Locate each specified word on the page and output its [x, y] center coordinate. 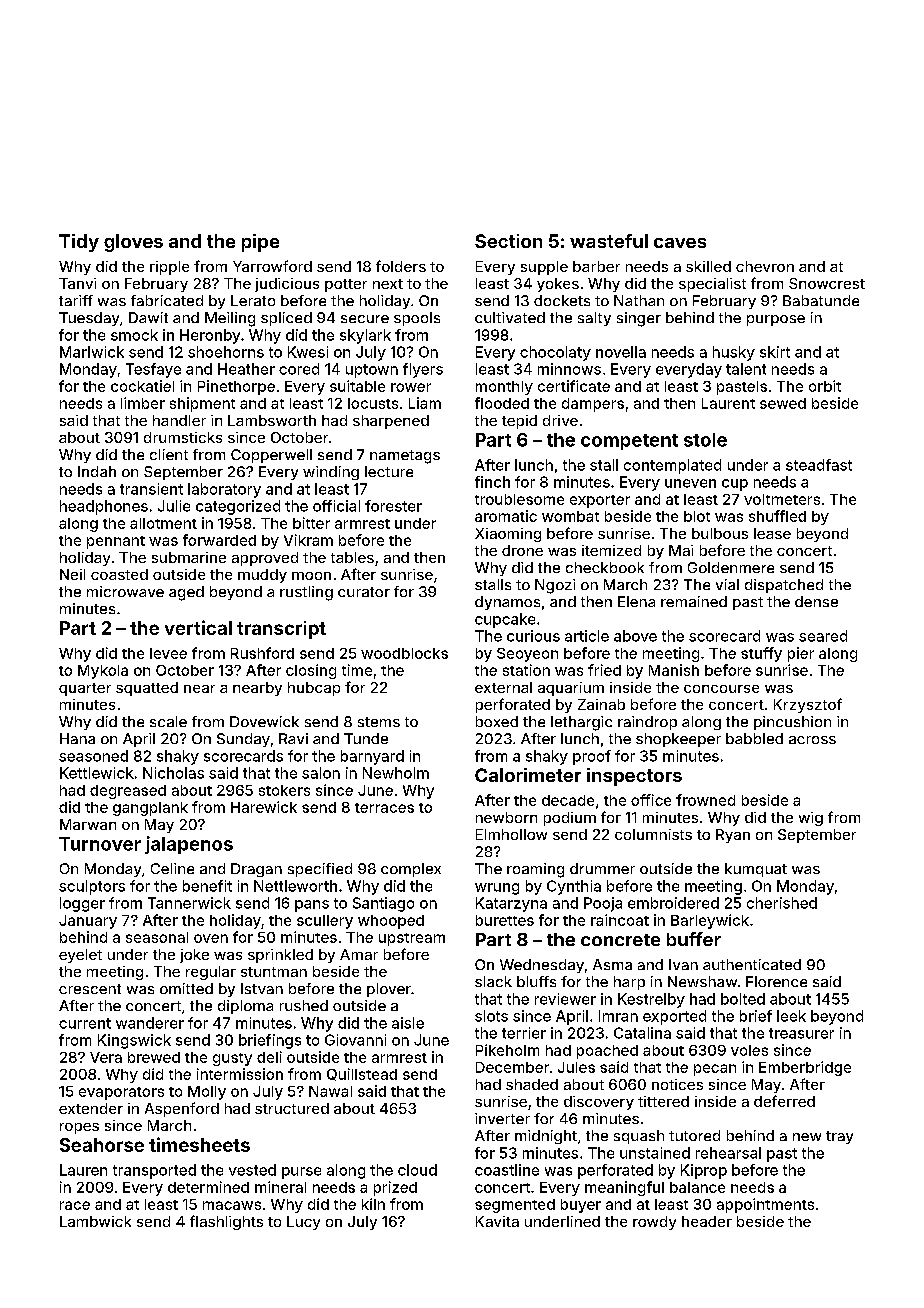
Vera [106, 1057]
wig [811, 819]
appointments [765, 1205]
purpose [776, 320]
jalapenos [189, 845]
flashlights [226, 1222]
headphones [104, 507]
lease [772, 533]
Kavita [497, 1221]
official [336, 506]
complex [411, 870]
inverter [502, 1118]
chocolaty [555, 353]
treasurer [801, 1033]
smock [134, 335]
